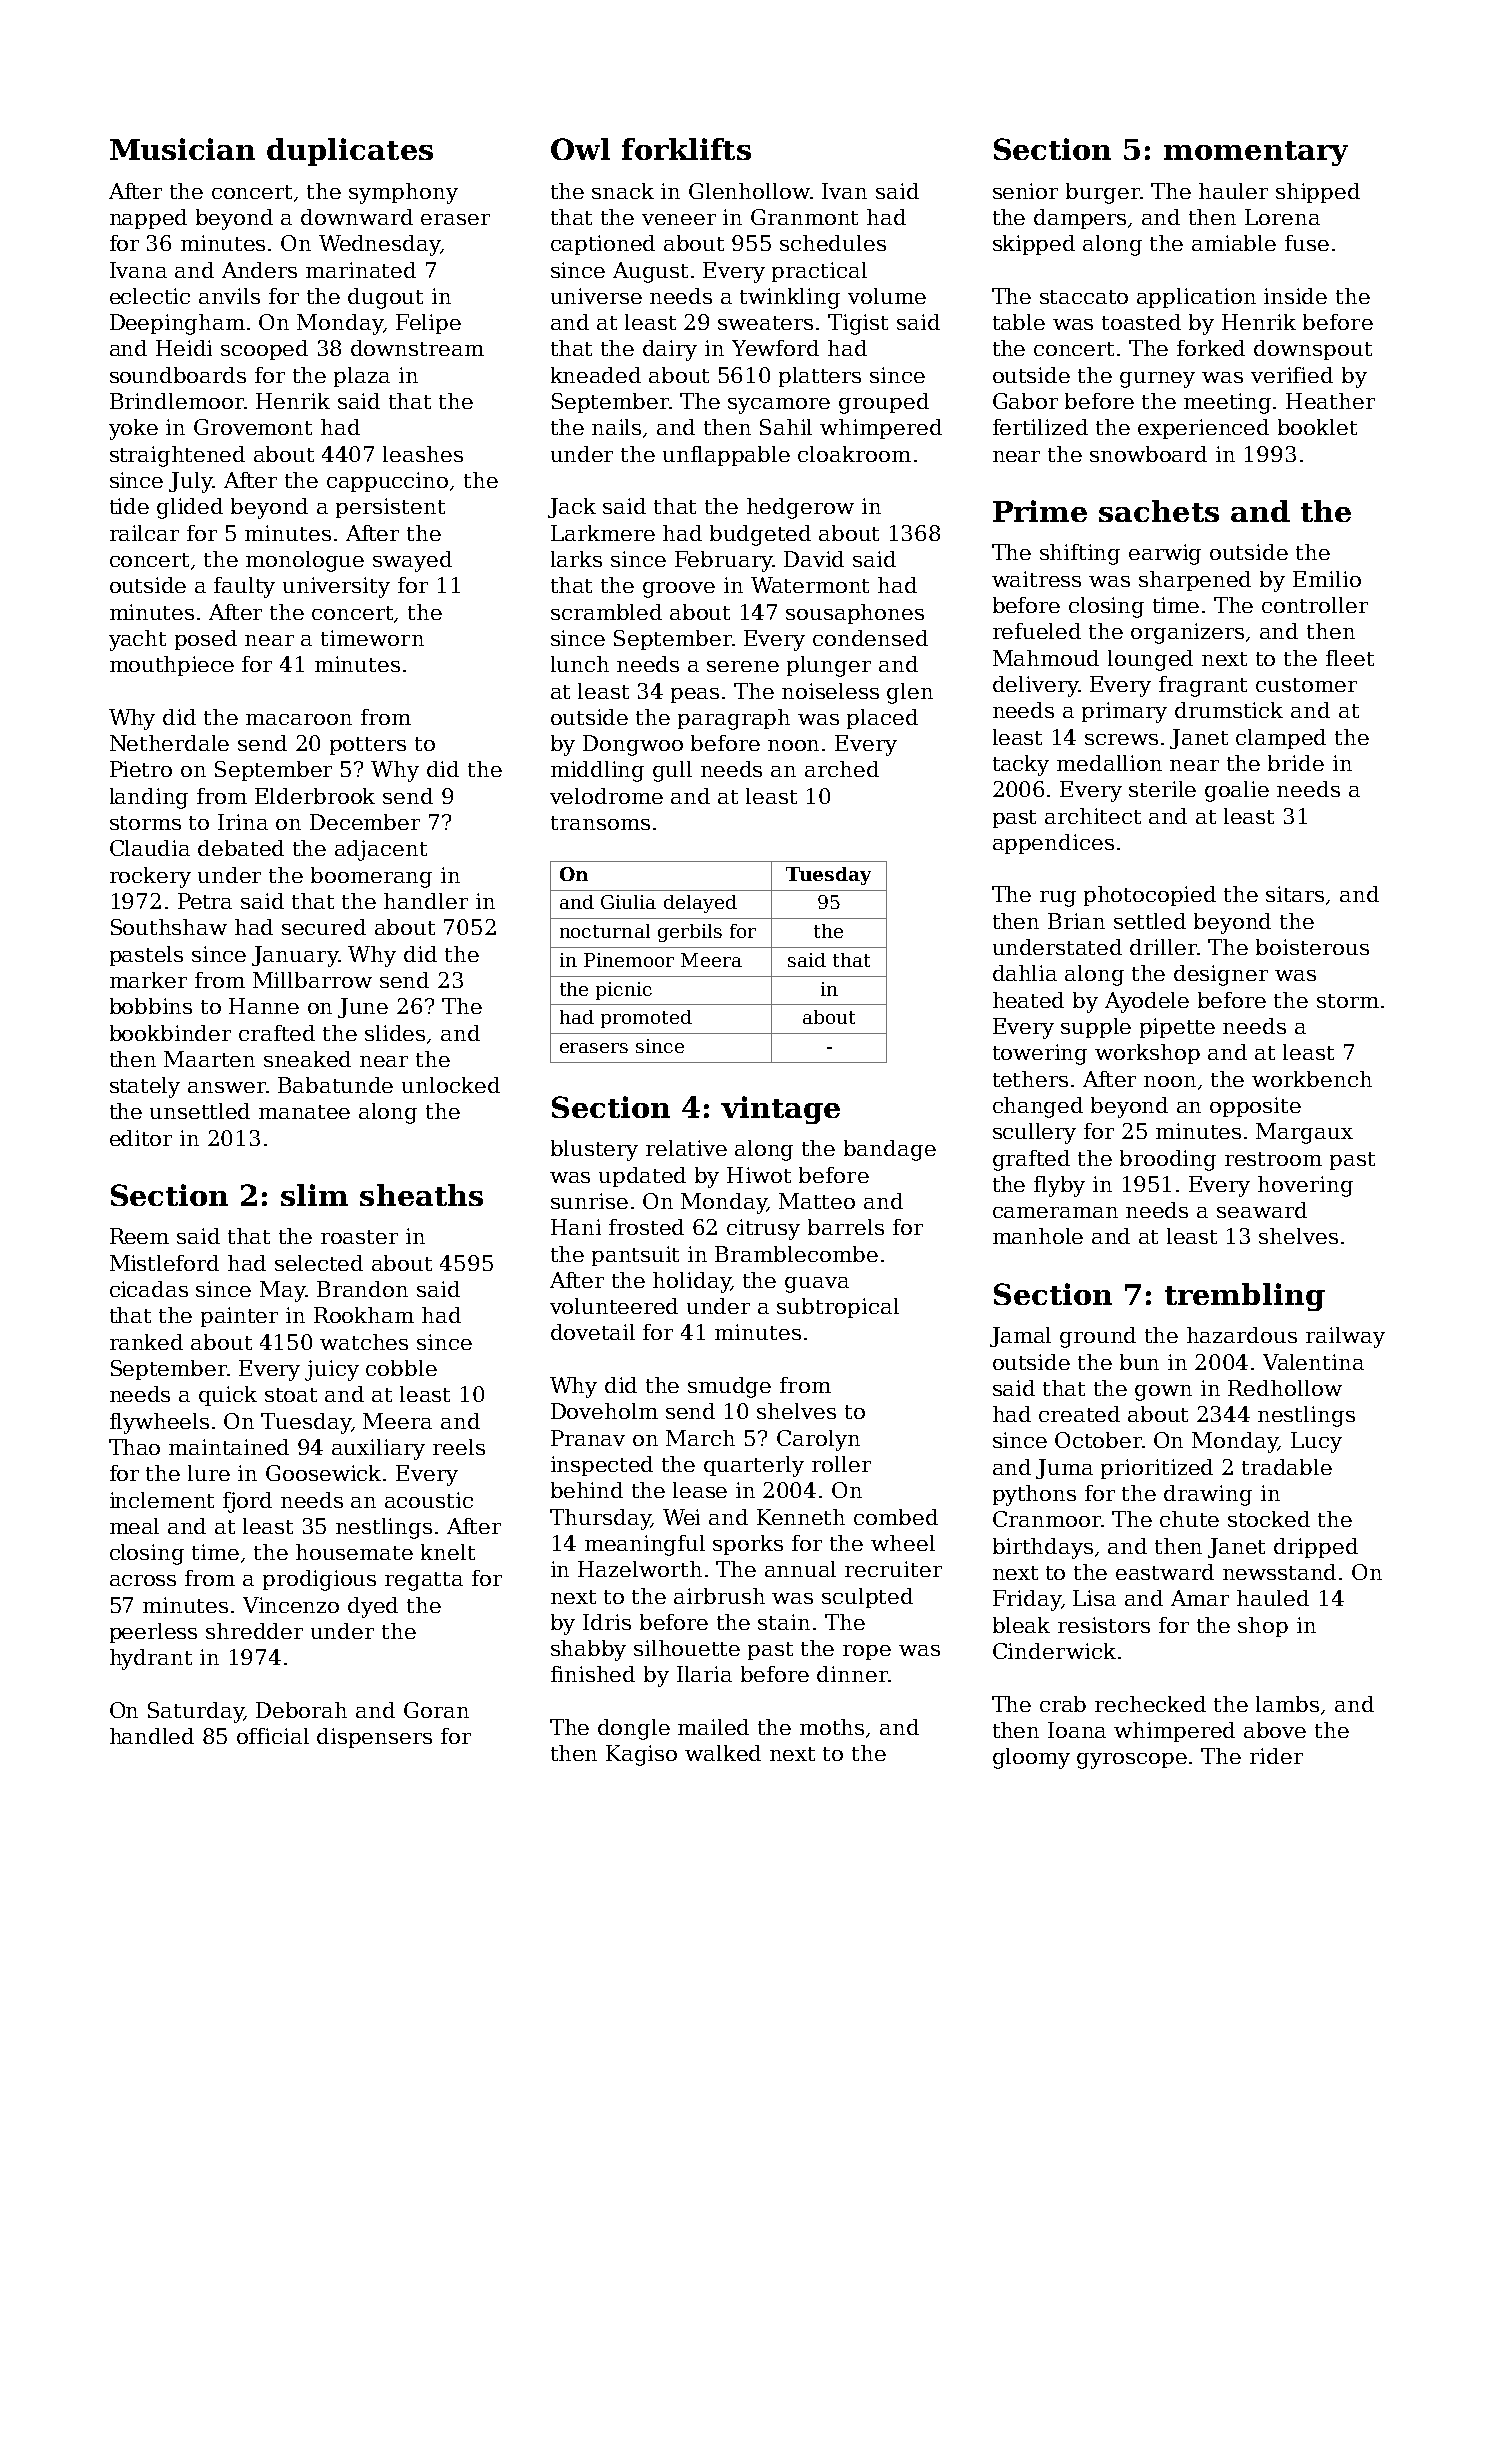 This image has width=1496, height=2464. I want to click on smudge, so click(729, 1387).
